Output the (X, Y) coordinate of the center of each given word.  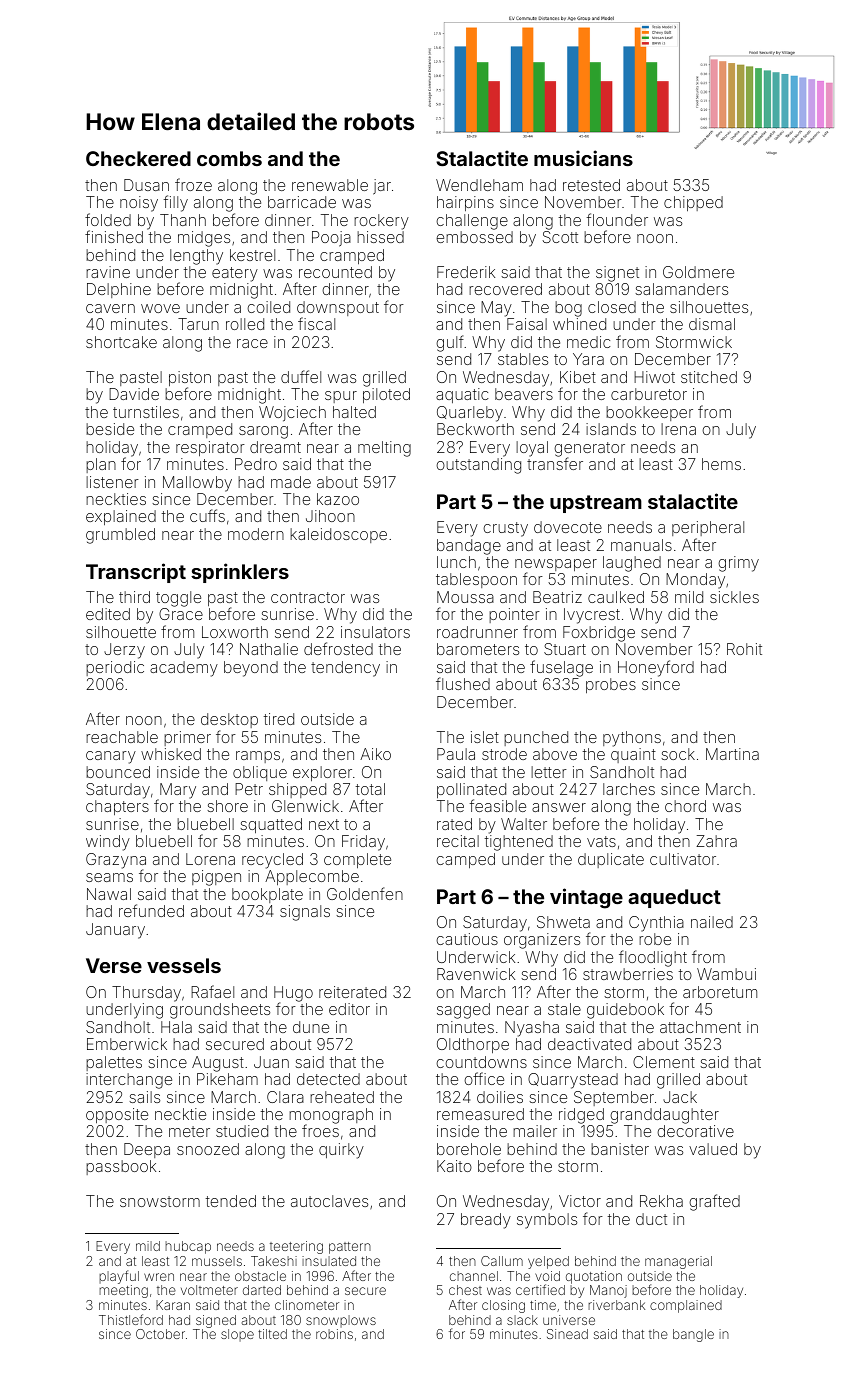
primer (187, 738)
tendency (345, 669)
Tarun (198, 324)
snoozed (208, 1149)
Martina (732, 754)
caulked (616, 597)
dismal (712, 324)
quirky (341, 1151)
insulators (375, 632)
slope (237, 1335)
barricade (302, 202)
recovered (505, 289)
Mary (177, 791)
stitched (709, 377)
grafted (714, 1202)
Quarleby (470, 414)
